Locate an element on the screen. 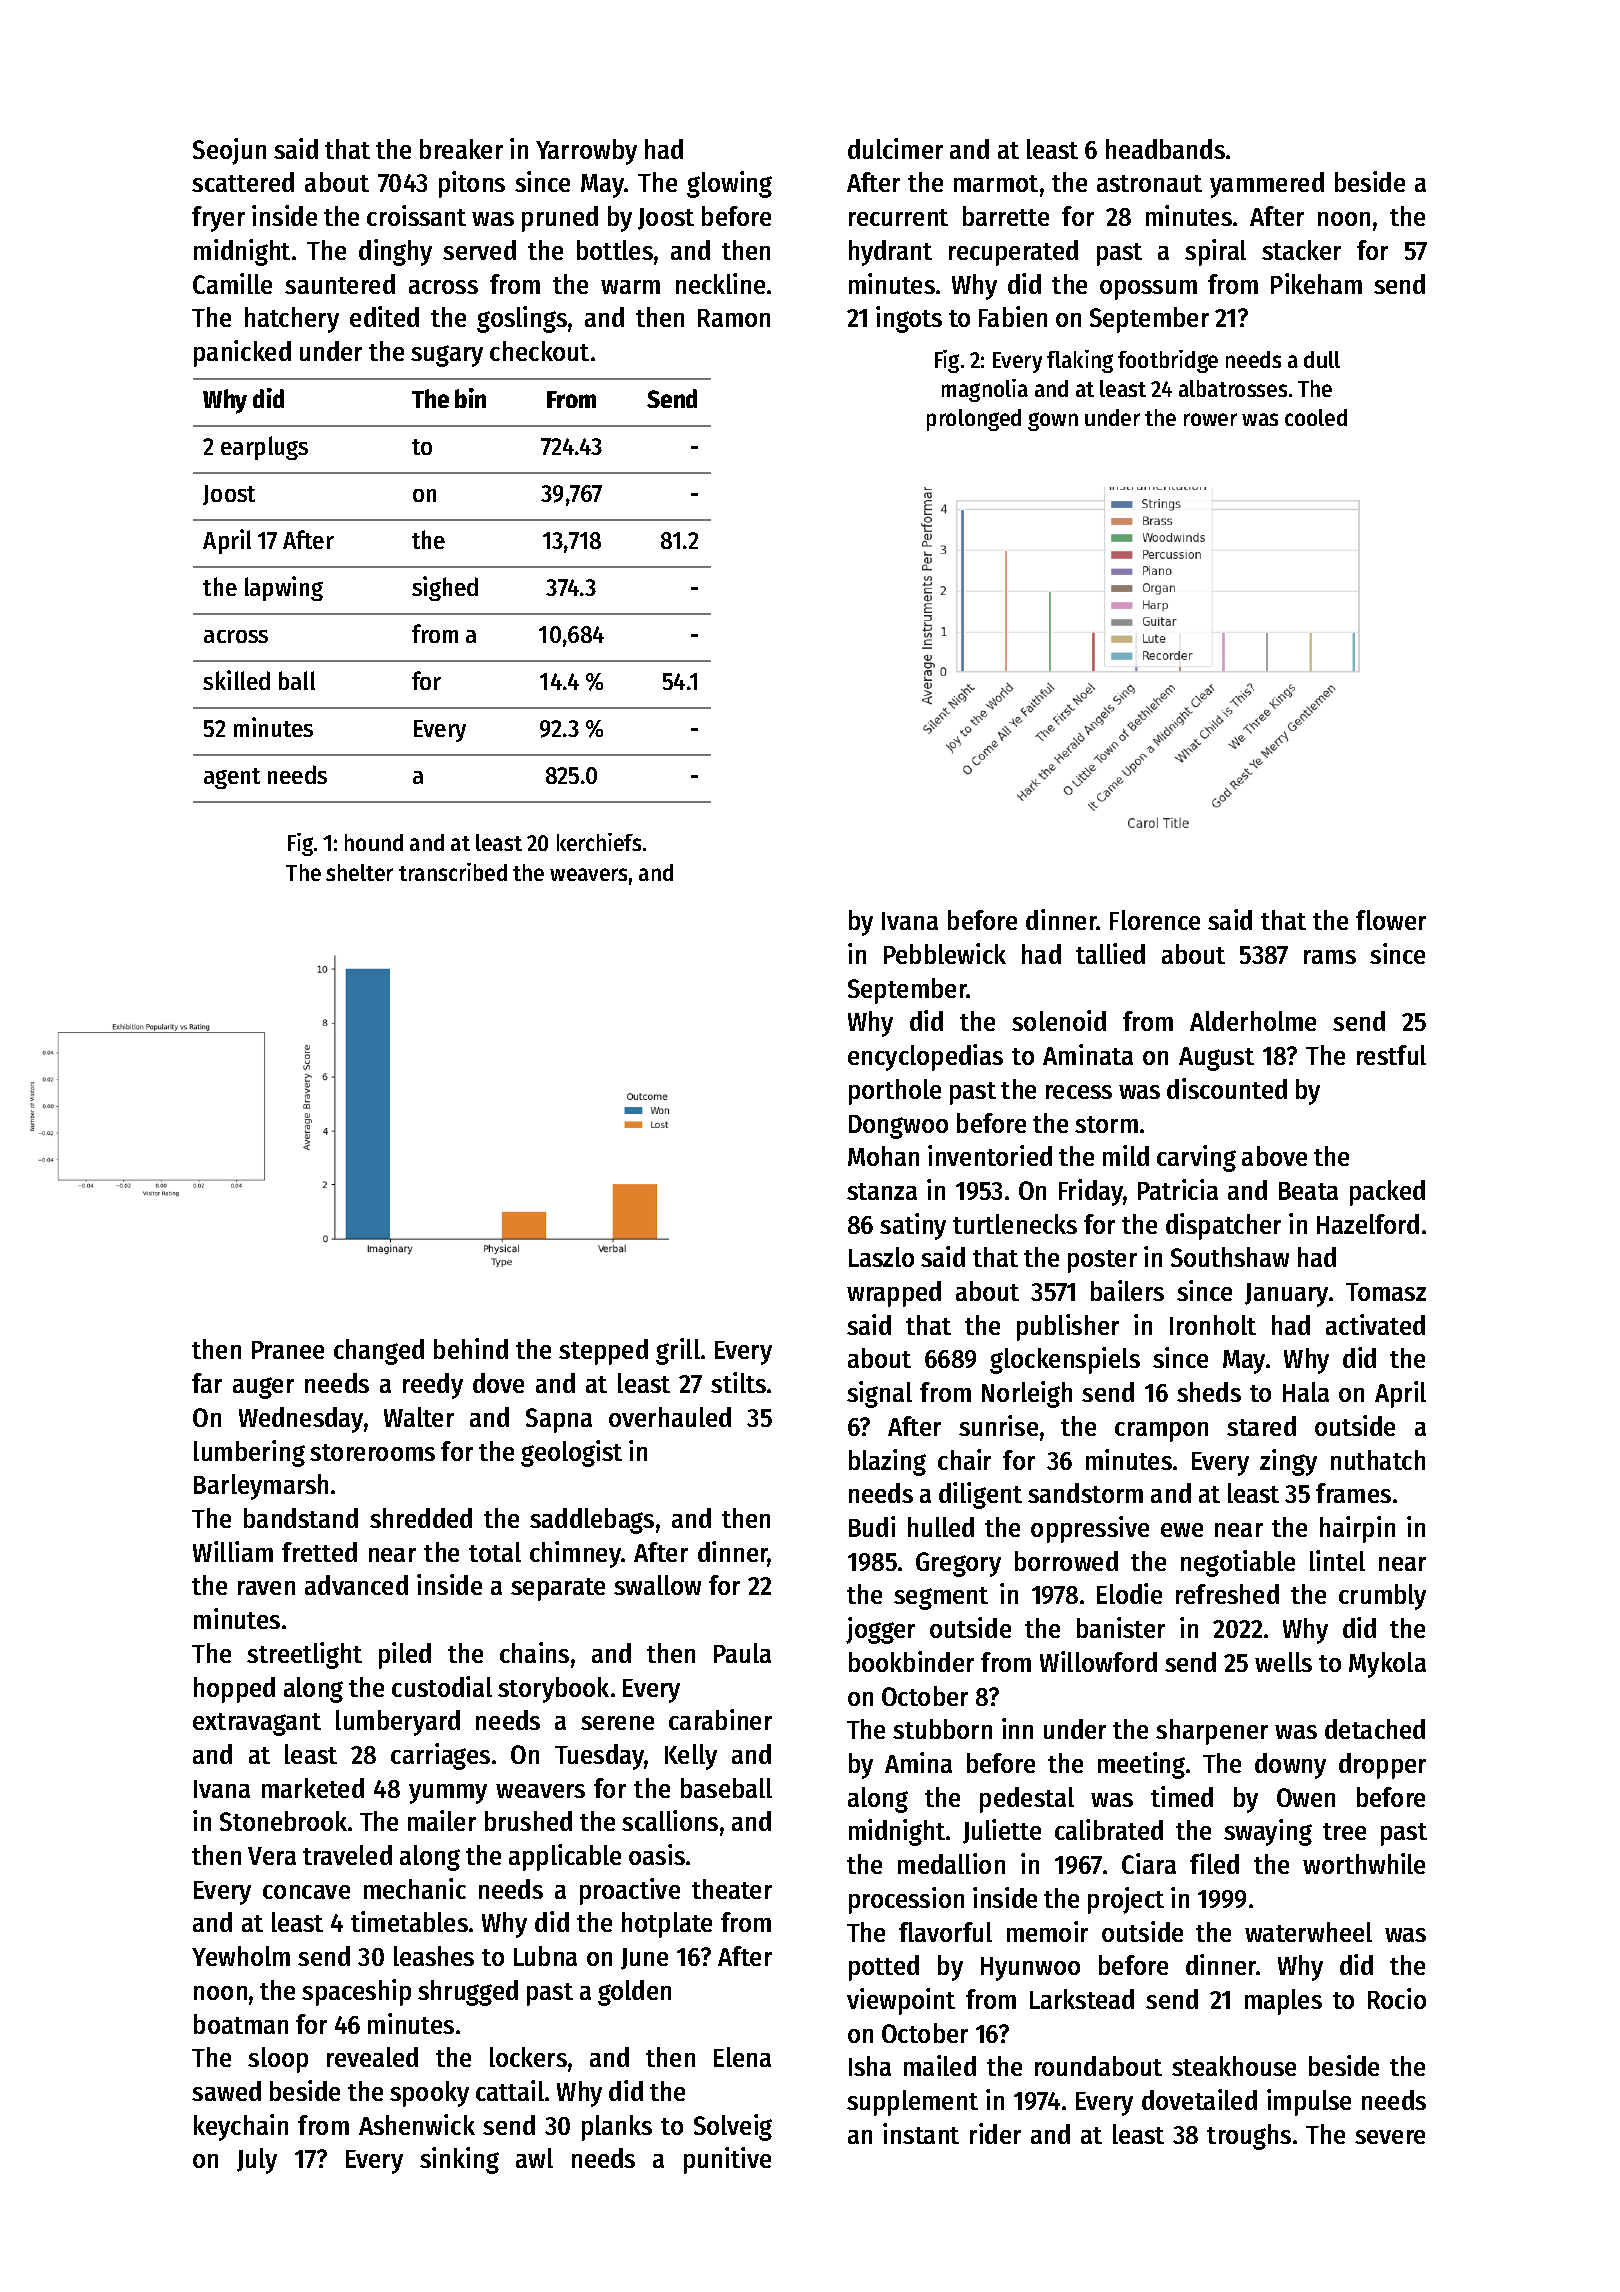 This screenshot has width=1620, height=2292. spaceship is located at coordinates (356, 1992).
